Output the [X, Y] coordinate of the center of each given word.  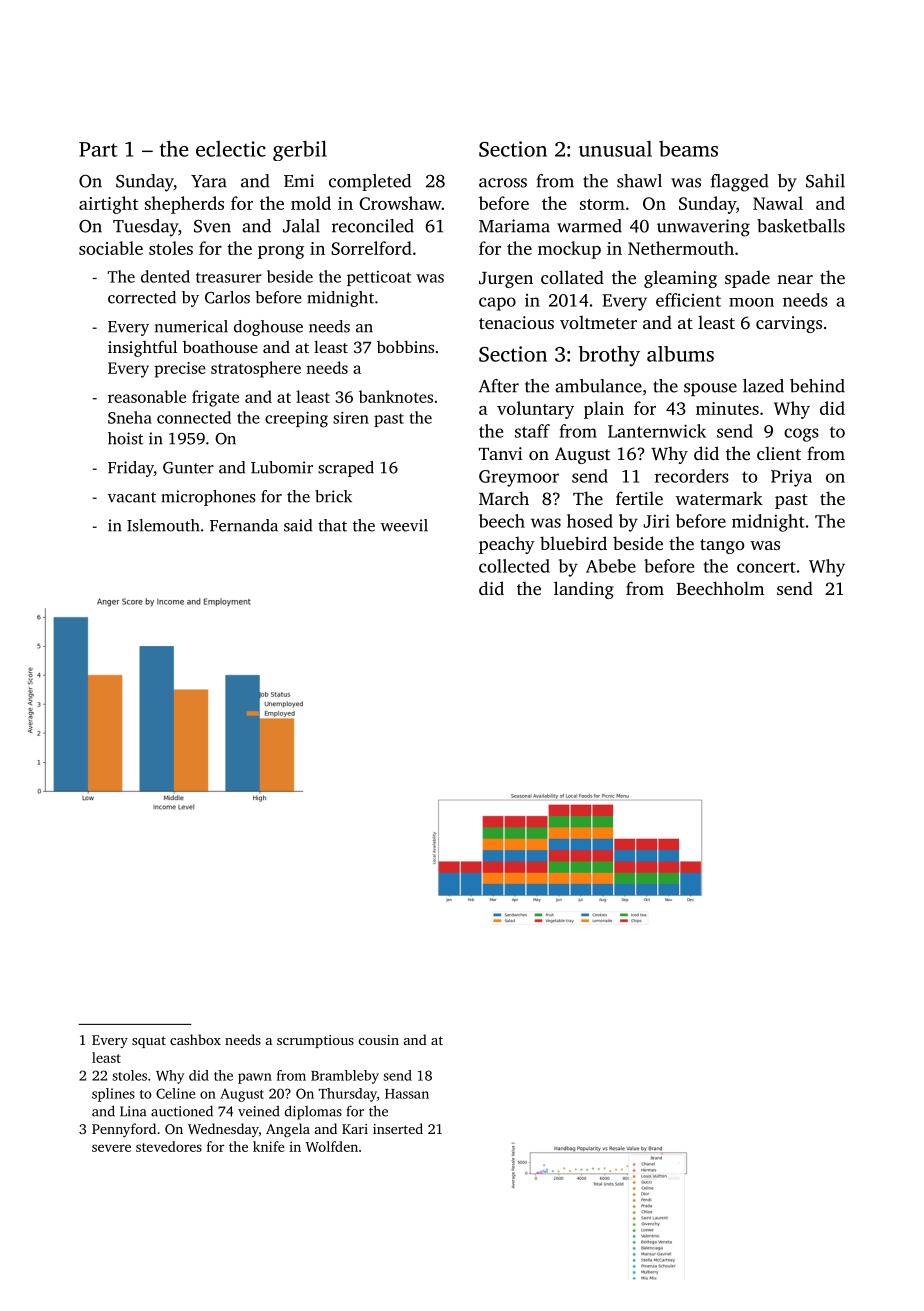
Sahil [825, 181]
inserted [398, 1128]
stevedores [169, 1146]
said [298, 525]
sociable [111, 248]
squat [149, 1042]
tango [722, 546]
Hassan [407, 1094]
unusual [615, 149]
